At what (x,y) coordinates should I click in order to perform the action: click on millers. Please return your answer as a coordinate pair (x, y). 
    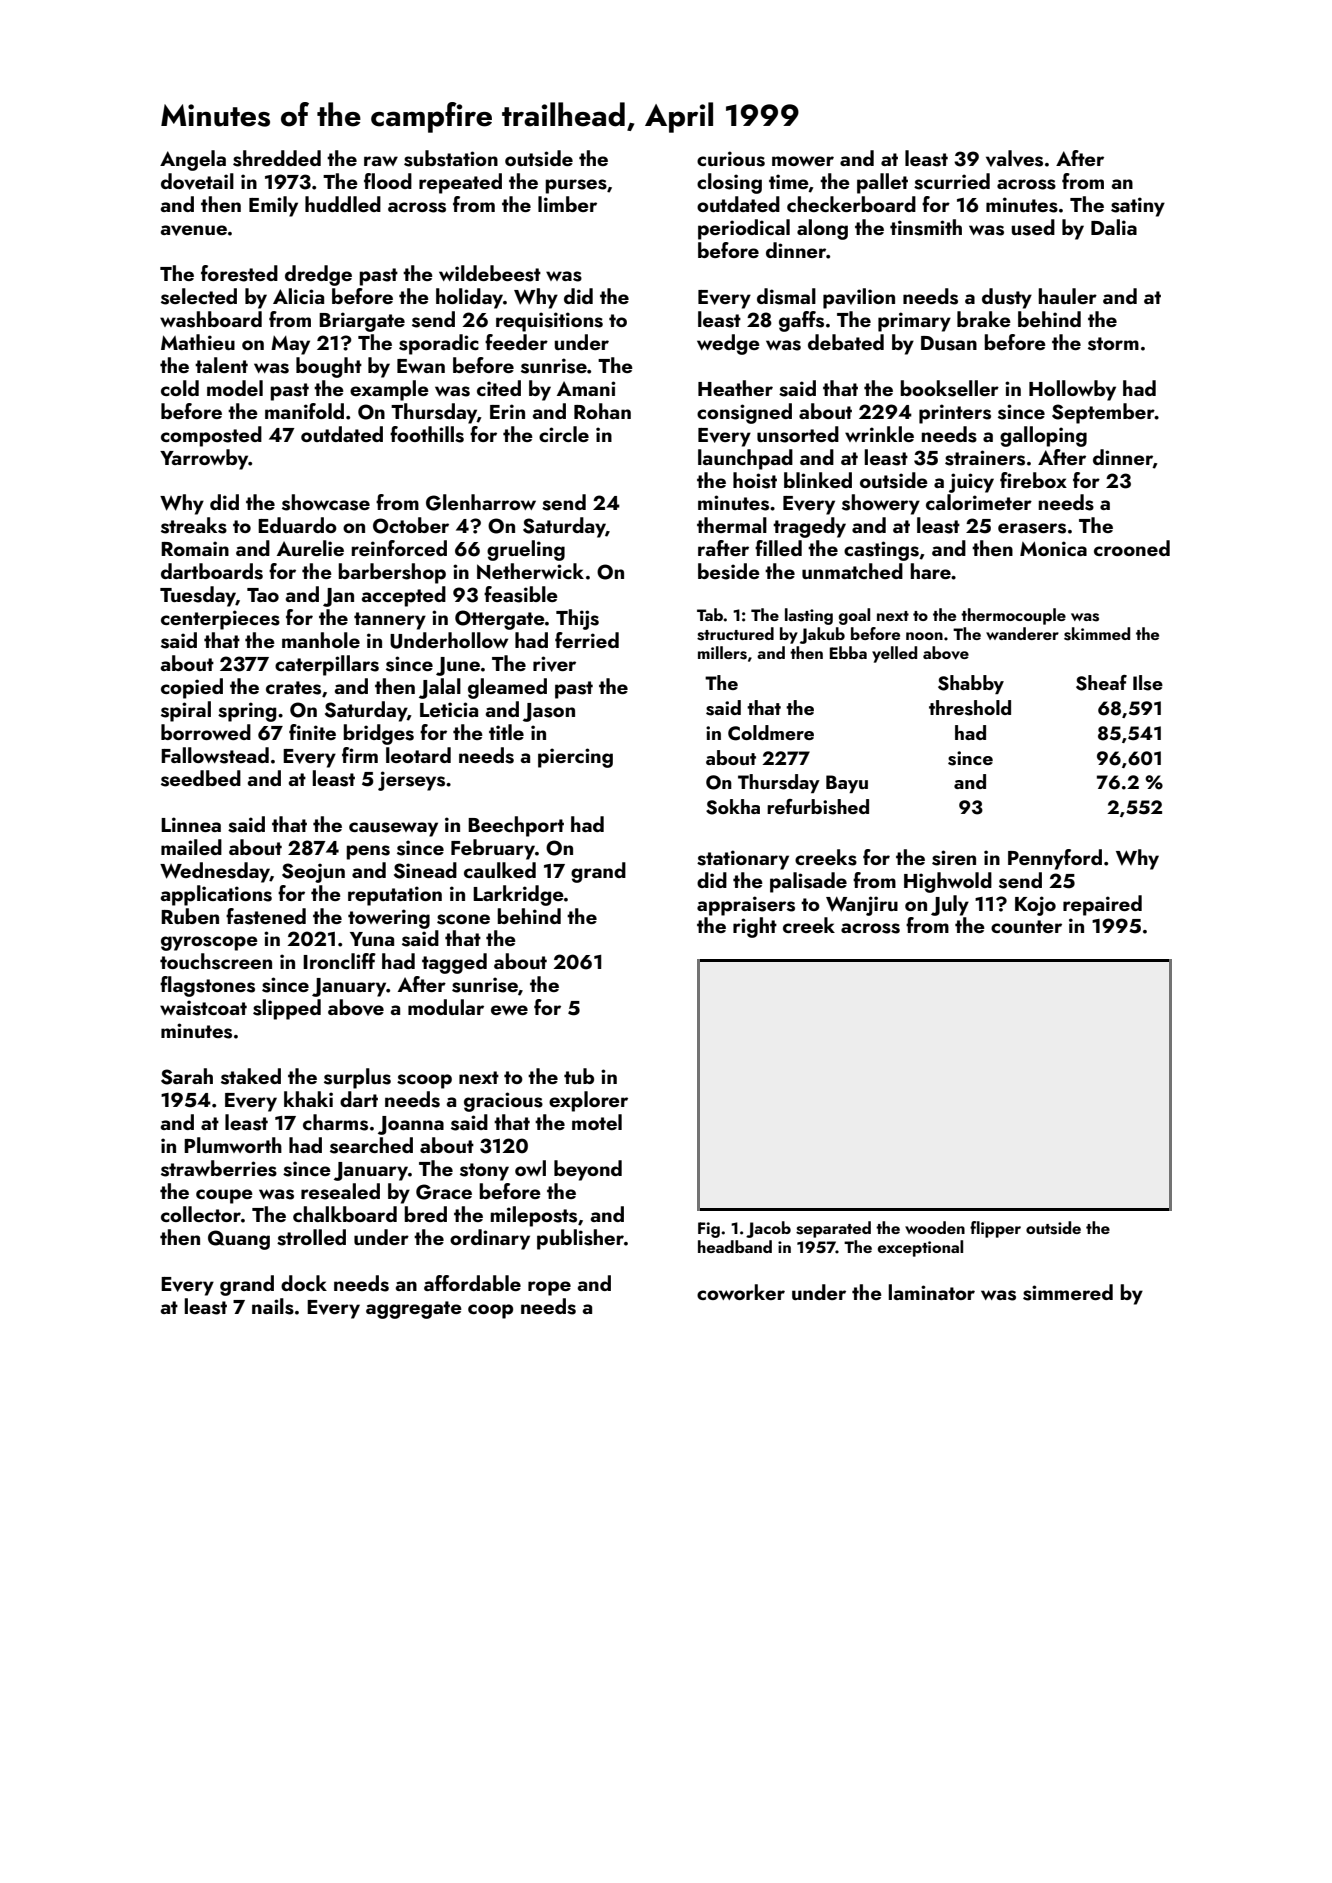
    Looking at the image, I should click on (722, 653).
